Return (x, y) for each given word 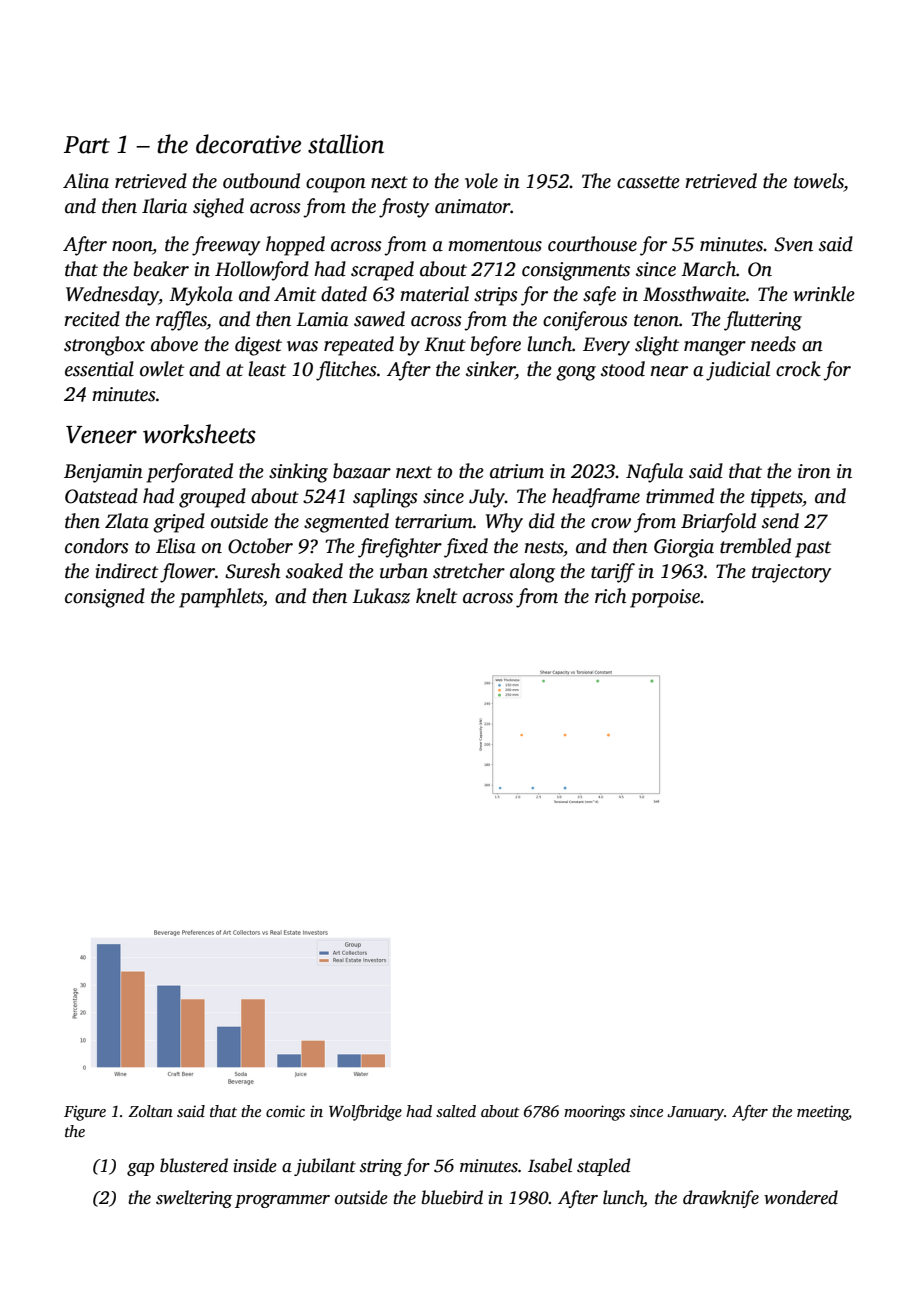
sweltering (194, 1199)
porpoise (665, 598)
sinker (490, 369)
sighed (218, 208)
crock (798, 369)
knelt (436, 596)
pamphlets (221, 598)
